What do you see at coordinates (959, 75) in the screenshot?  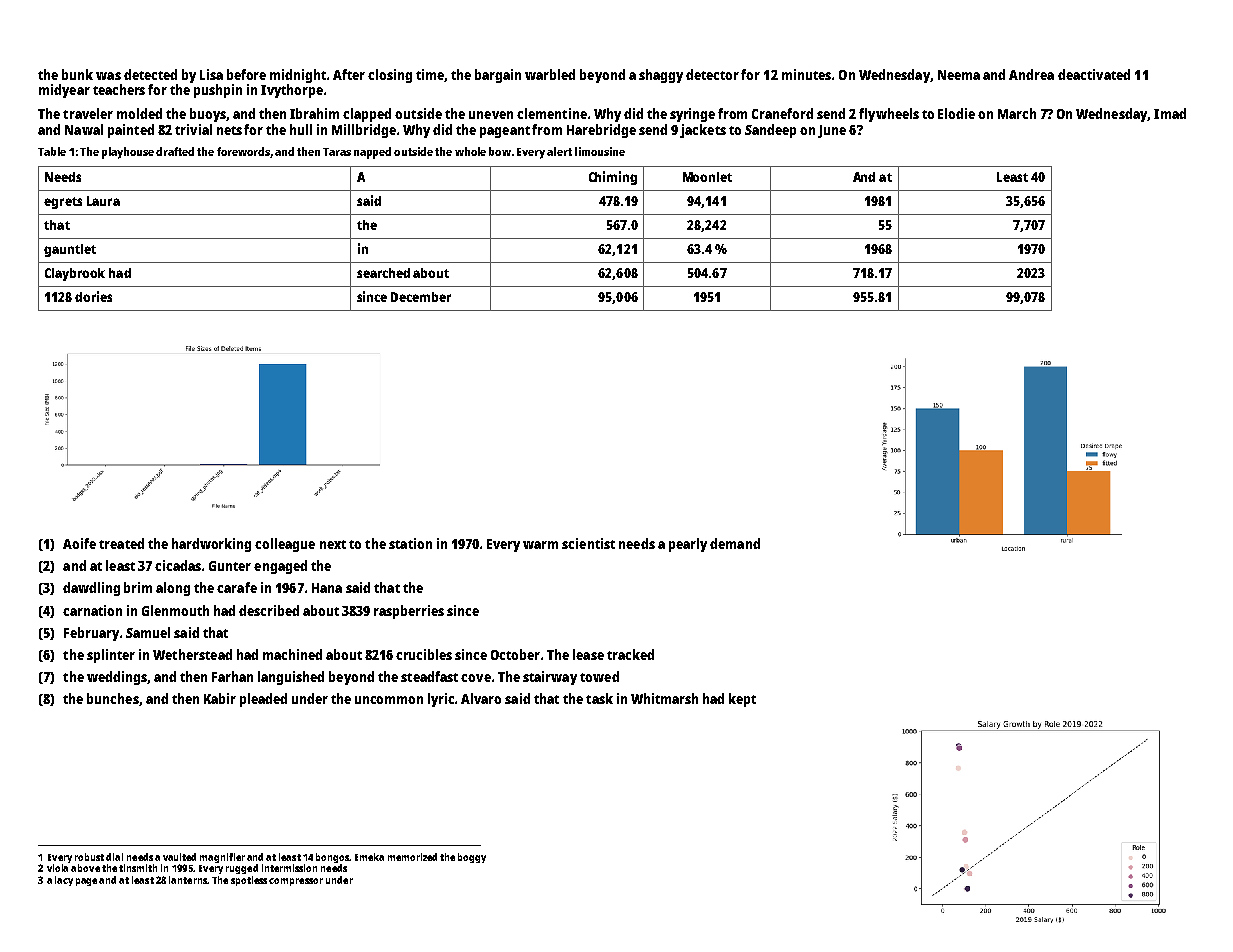 I see `Neema` at bounding box center [959, 75].
